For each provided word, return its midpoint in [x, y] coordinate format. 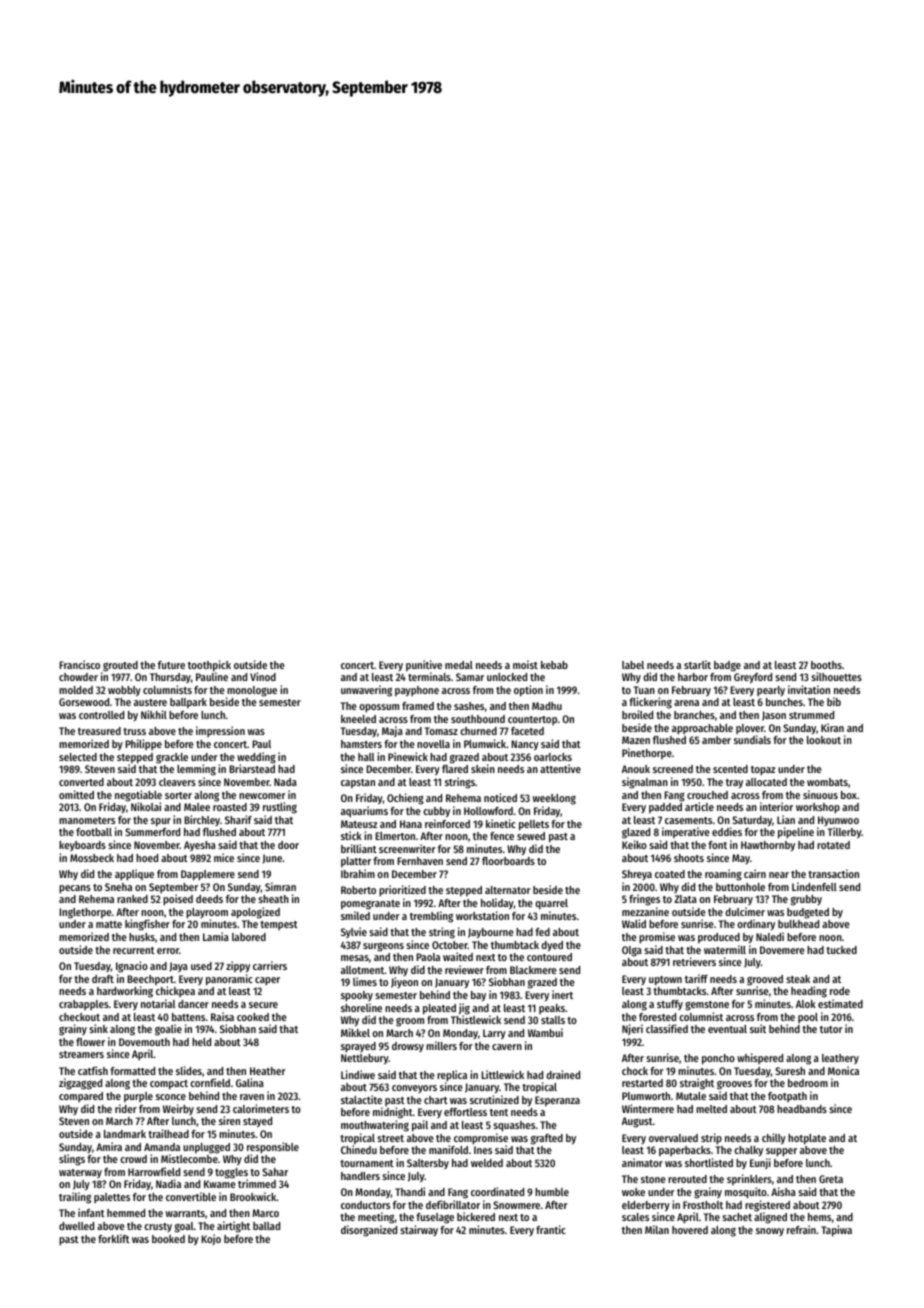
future [171, 665]
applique [134, 875]
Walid [634, 923]
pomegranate [370, 905]
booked [168, 1239]
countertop [532, 720]
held [201, 1042]
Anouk [636, 769]
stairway [419, 1230]
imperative [686, 833]
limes [365, 981]
